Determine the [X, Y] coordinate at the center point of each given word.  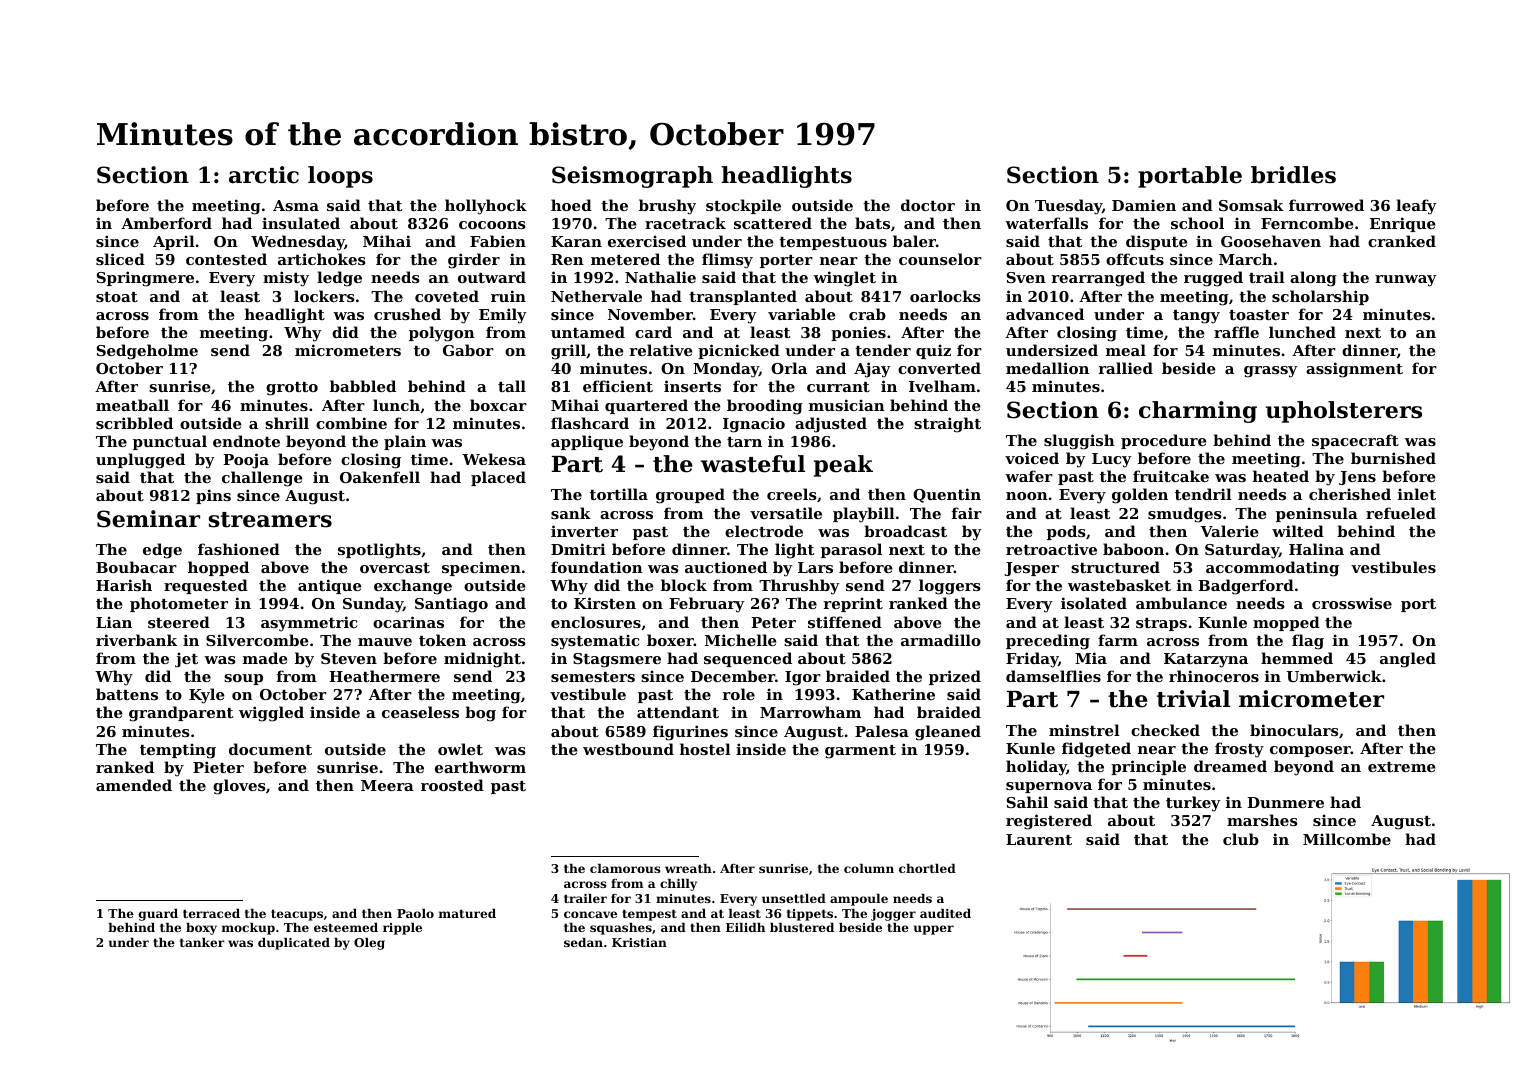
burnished [1393, 458]
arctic [264, 175]
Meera [387, 785]
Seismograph [632, 177]
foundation [597, 567]
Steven [349, 658]
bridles [1293, 175]
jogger [893, 915]
